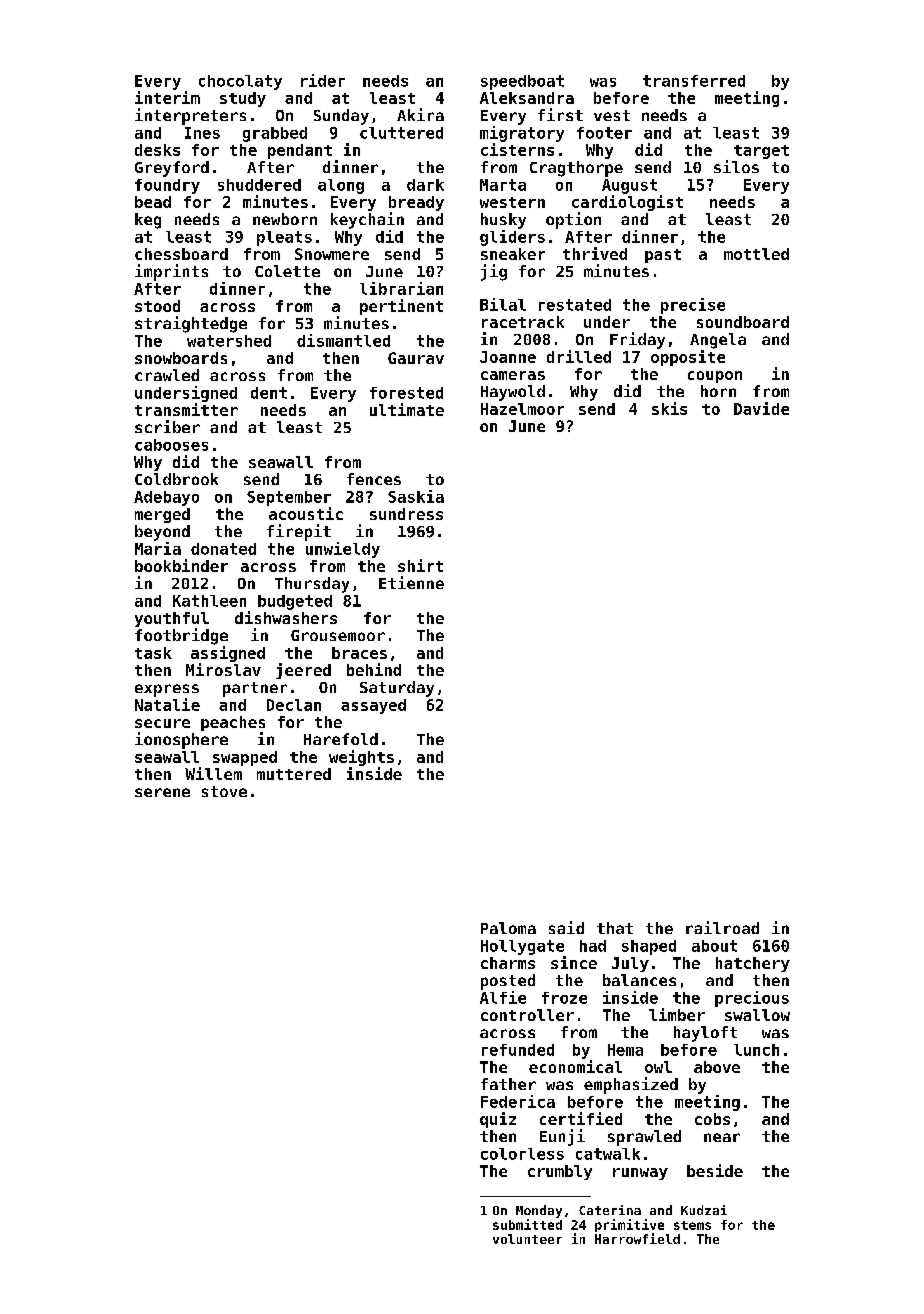 The height and width of the screenshot is (1314, 924). Describe the element at coordinates (323, 80) in the screenshot. I see `rider` at that location.
